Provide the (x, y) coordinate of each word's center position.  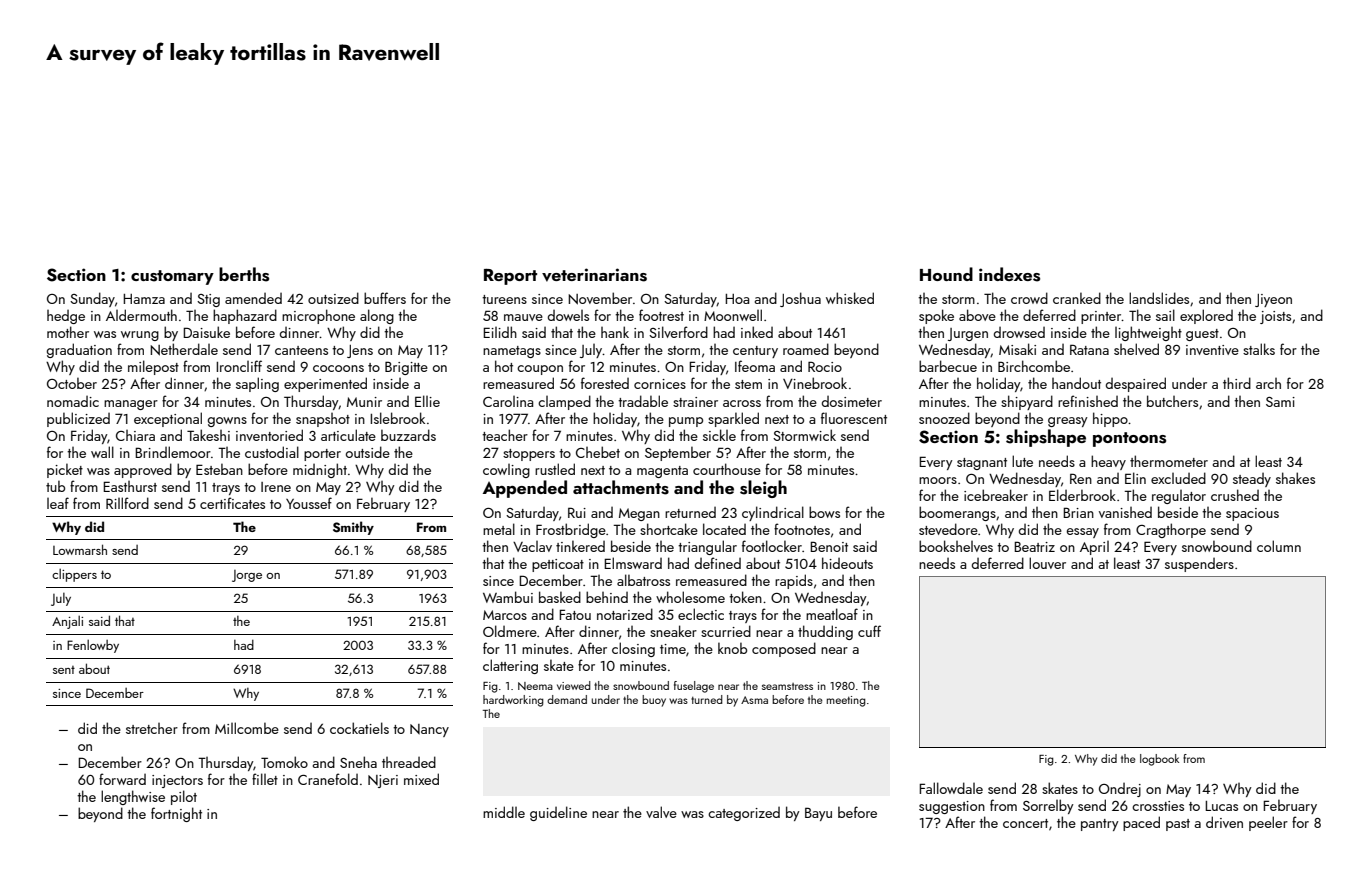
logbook (1159, 760)
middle (504, 812)
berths (244, 274)
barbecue (948, 366)
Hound (946, 274)
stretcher (152, 728)
